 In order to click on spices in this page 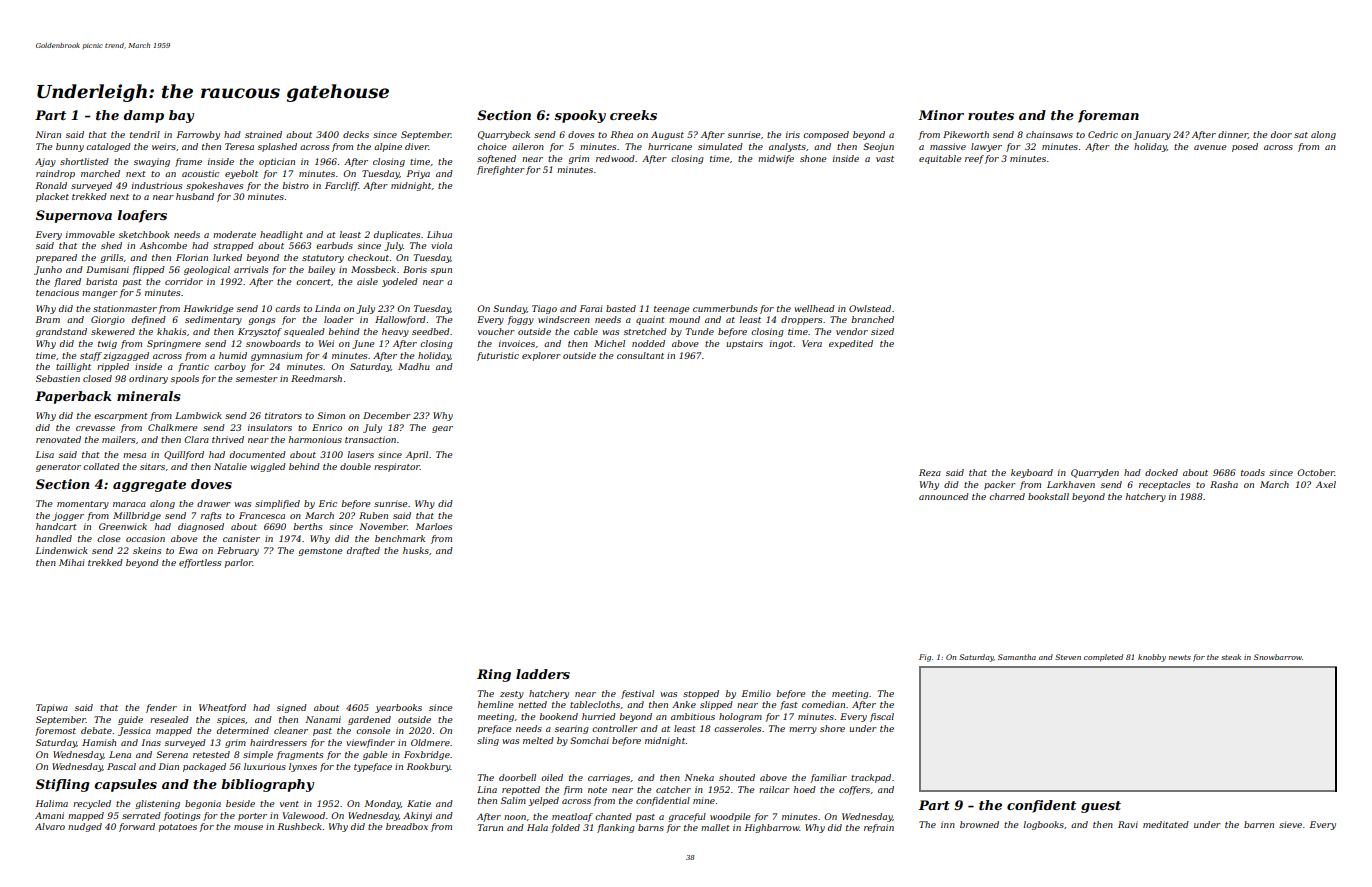, I will do `click(231, 720)`.
